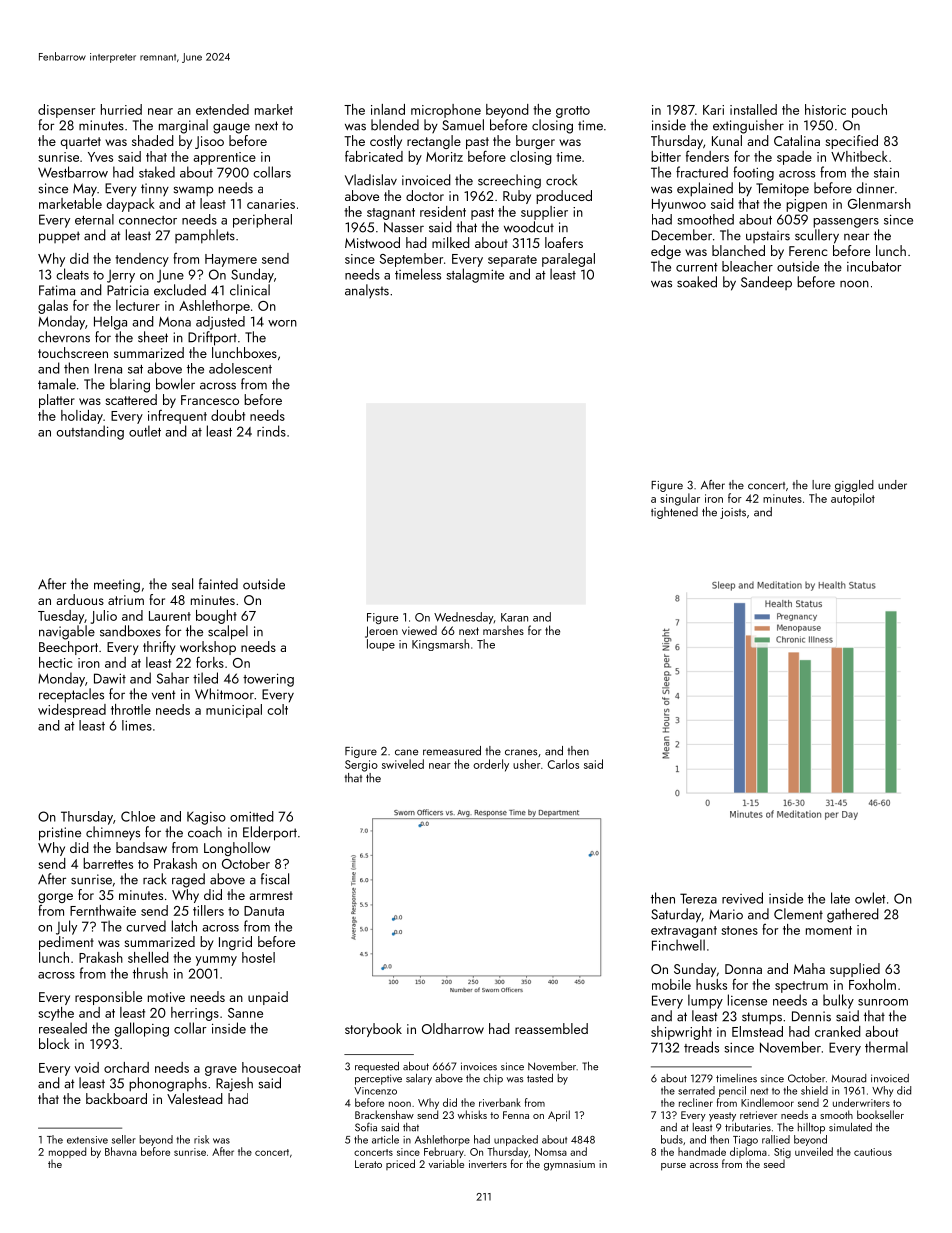  I want to click on dispenser, so click(66, 111).
